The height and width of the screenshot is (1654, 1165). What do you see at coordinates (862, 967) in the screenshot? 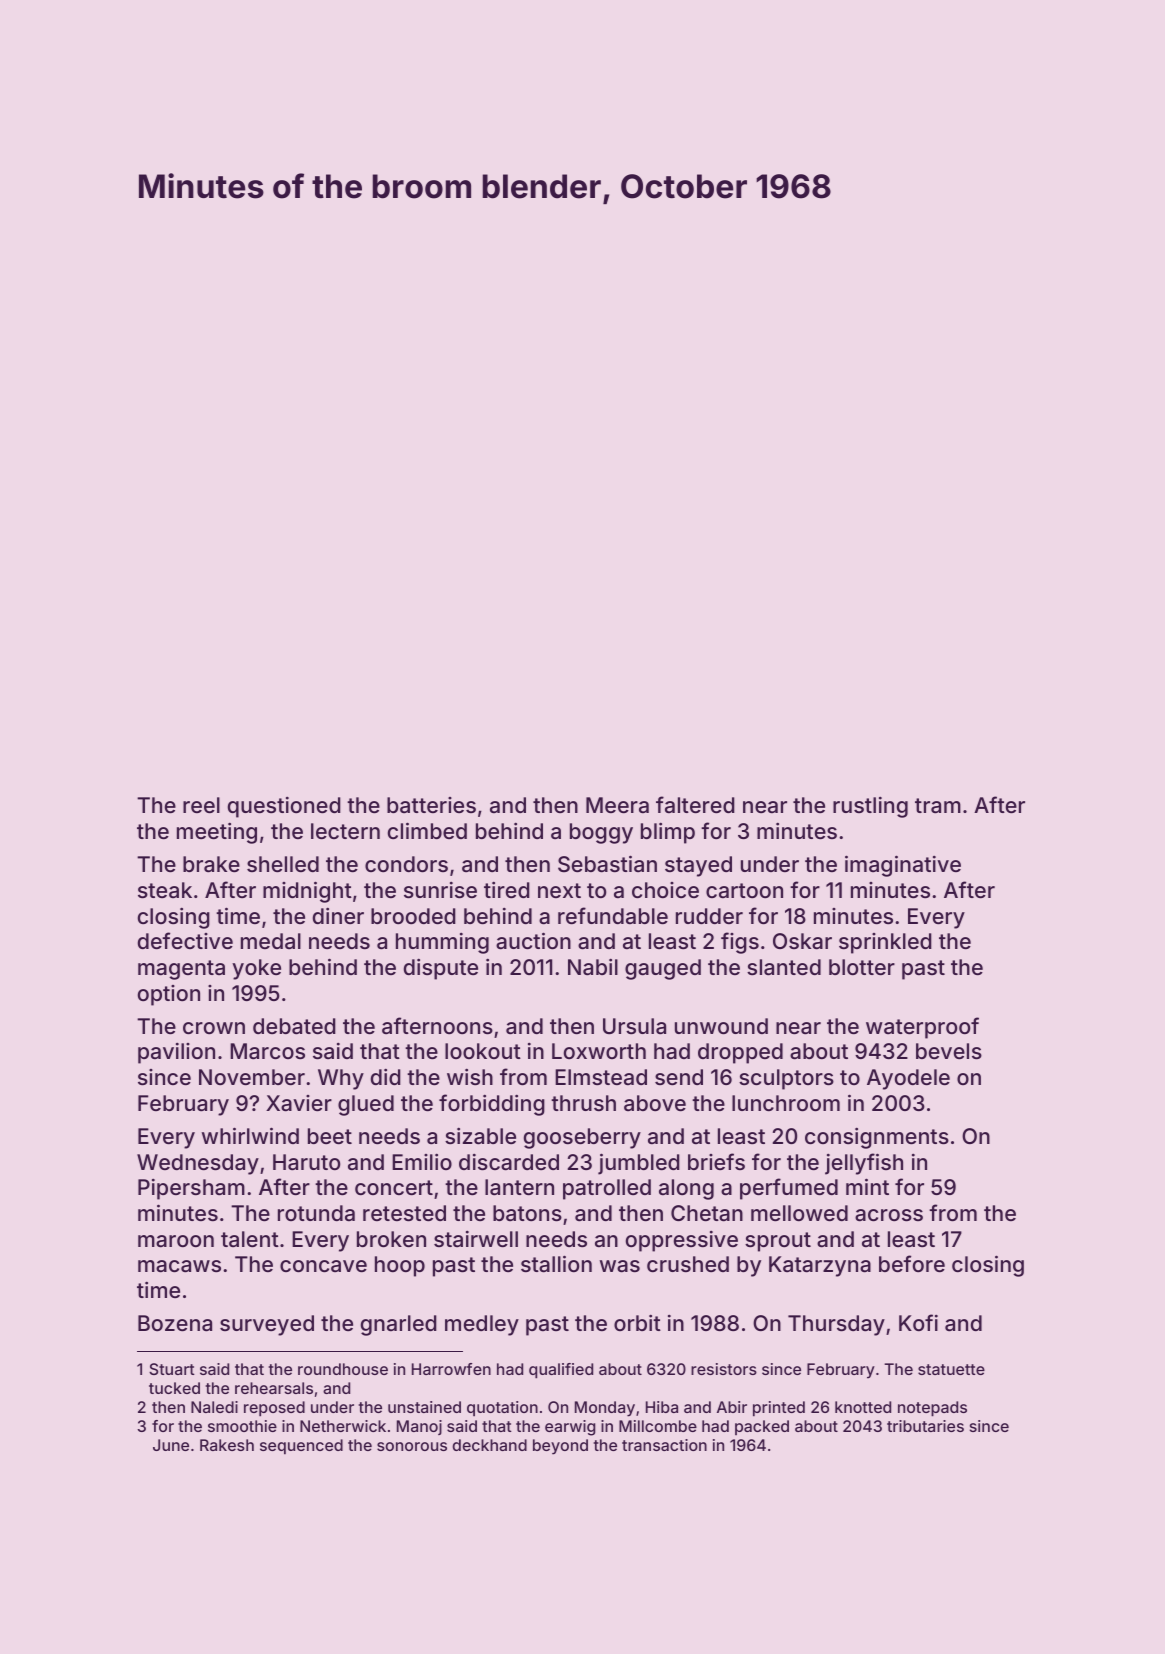
I see `blotter` at bounding box center [862, 967].
